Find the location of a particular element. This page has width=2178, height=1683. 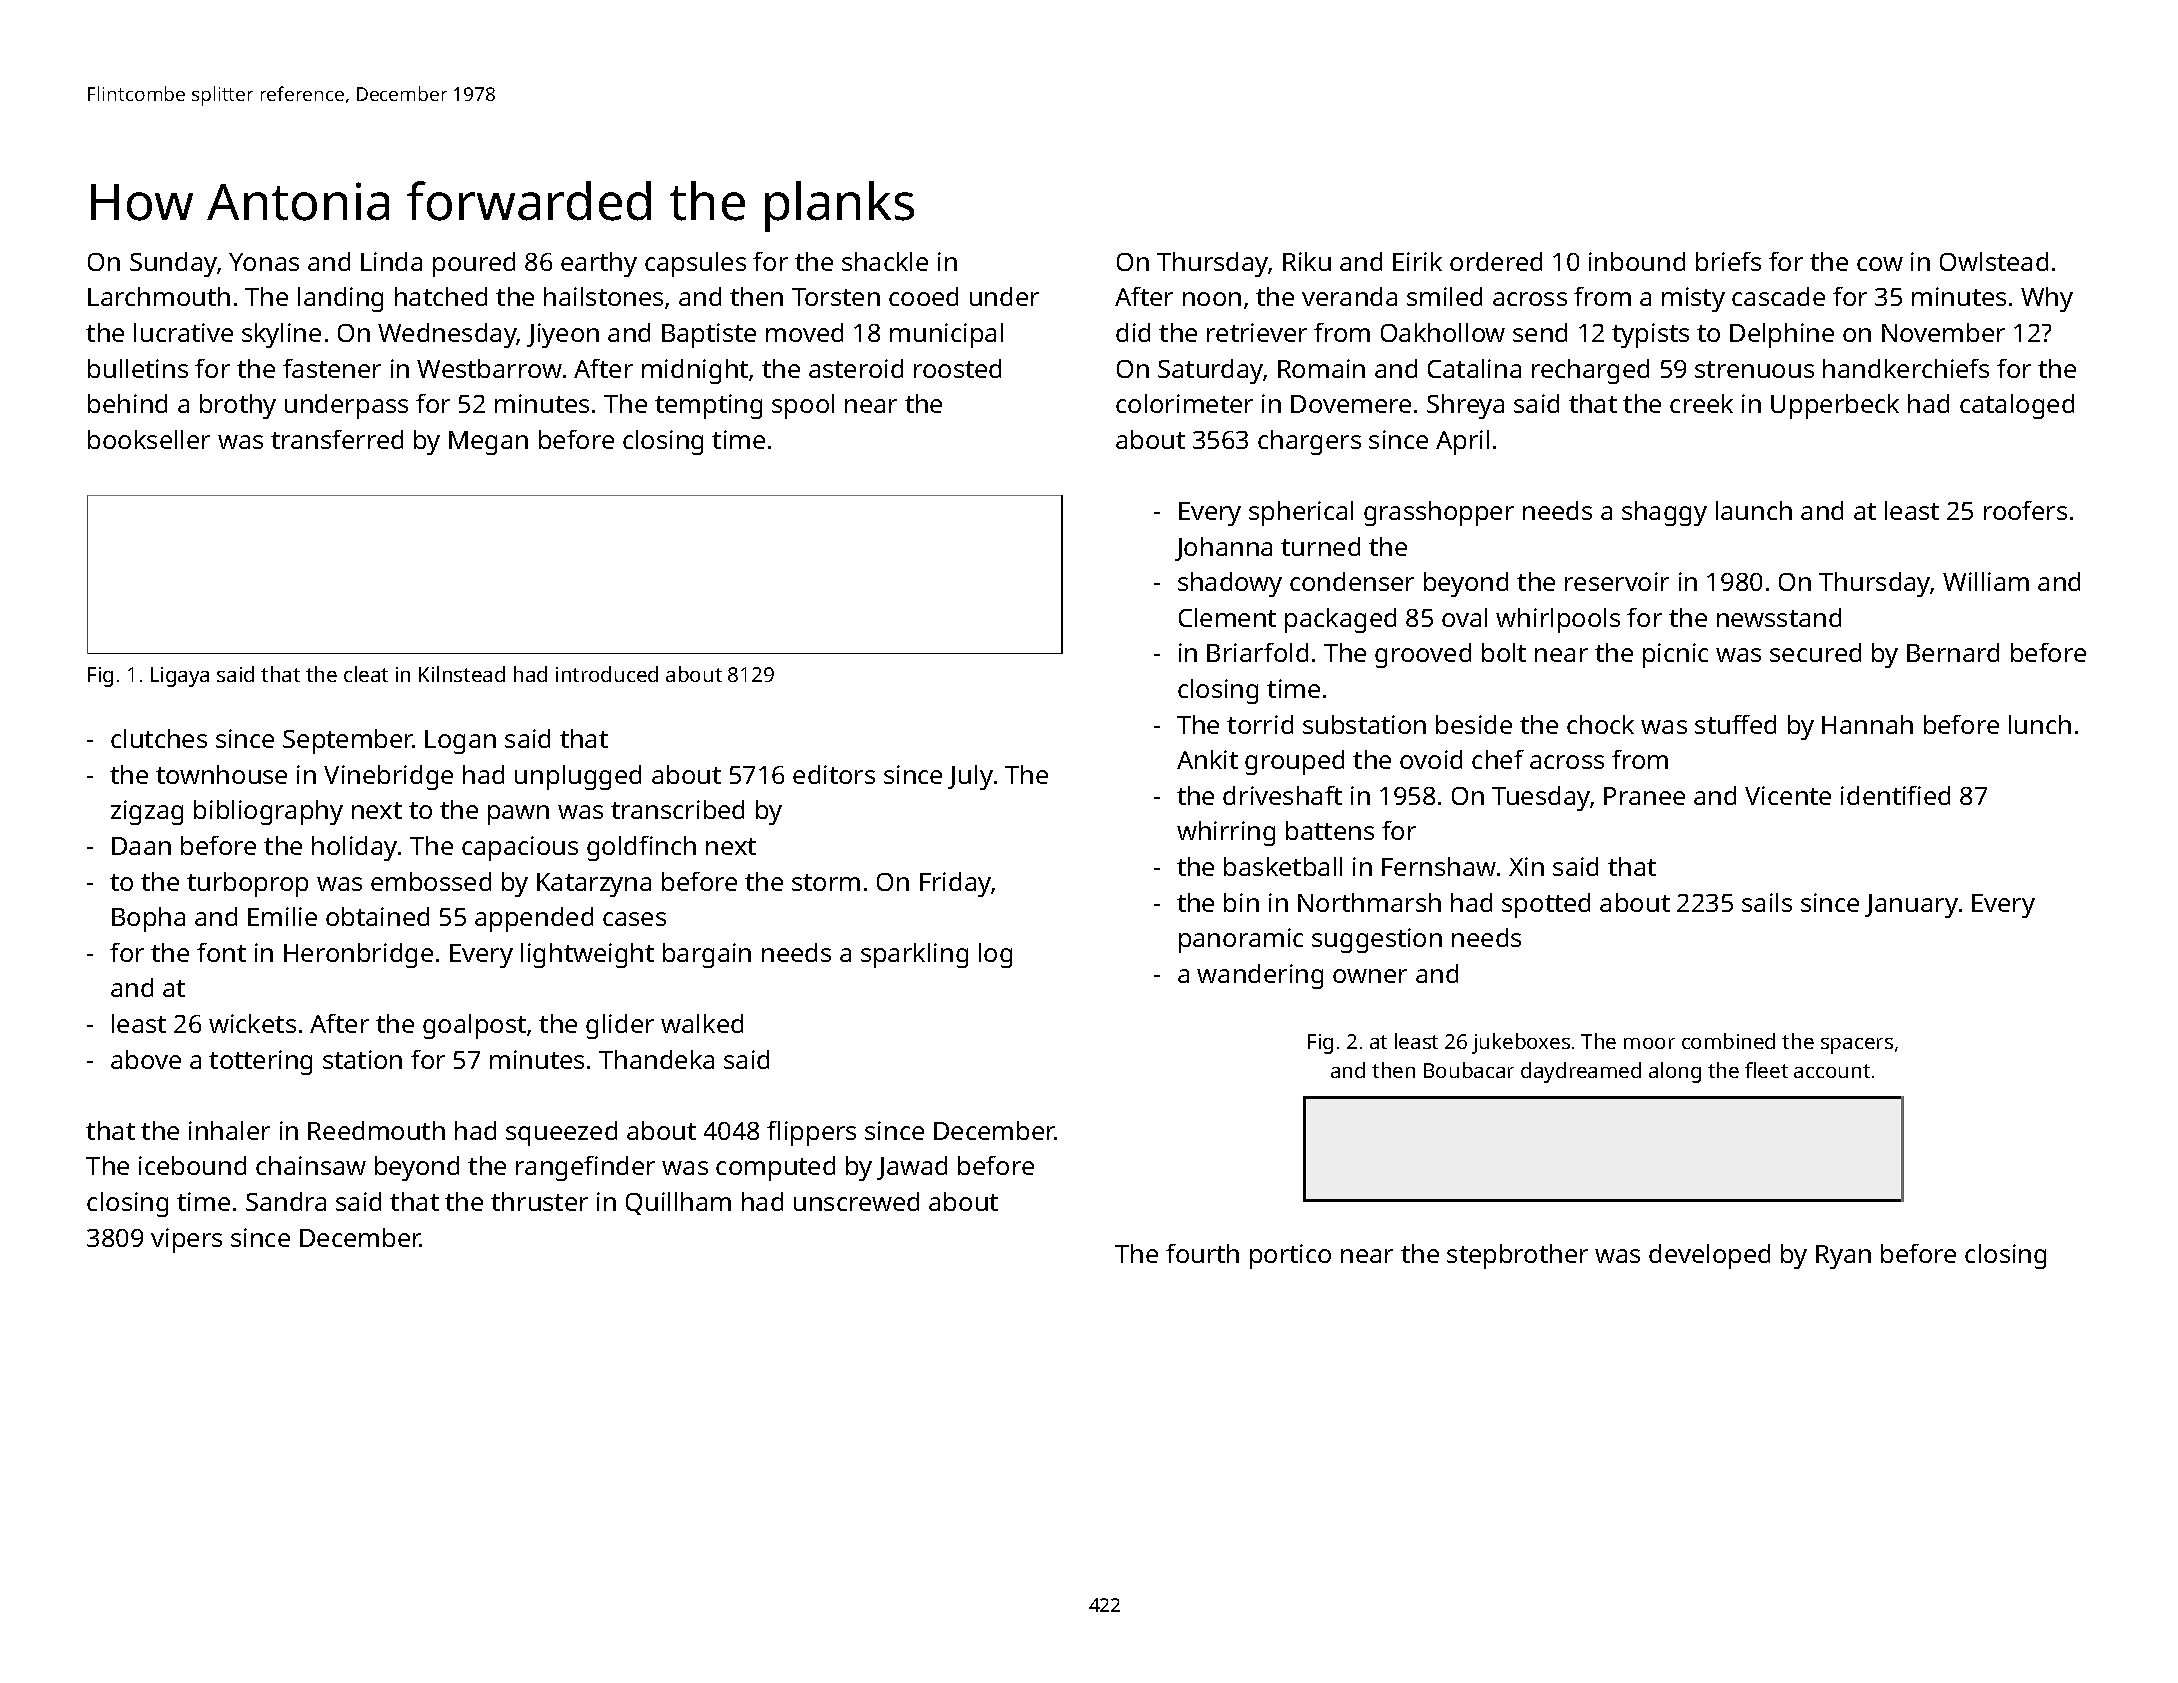

wandering is located at coordinates (1260, 976).
